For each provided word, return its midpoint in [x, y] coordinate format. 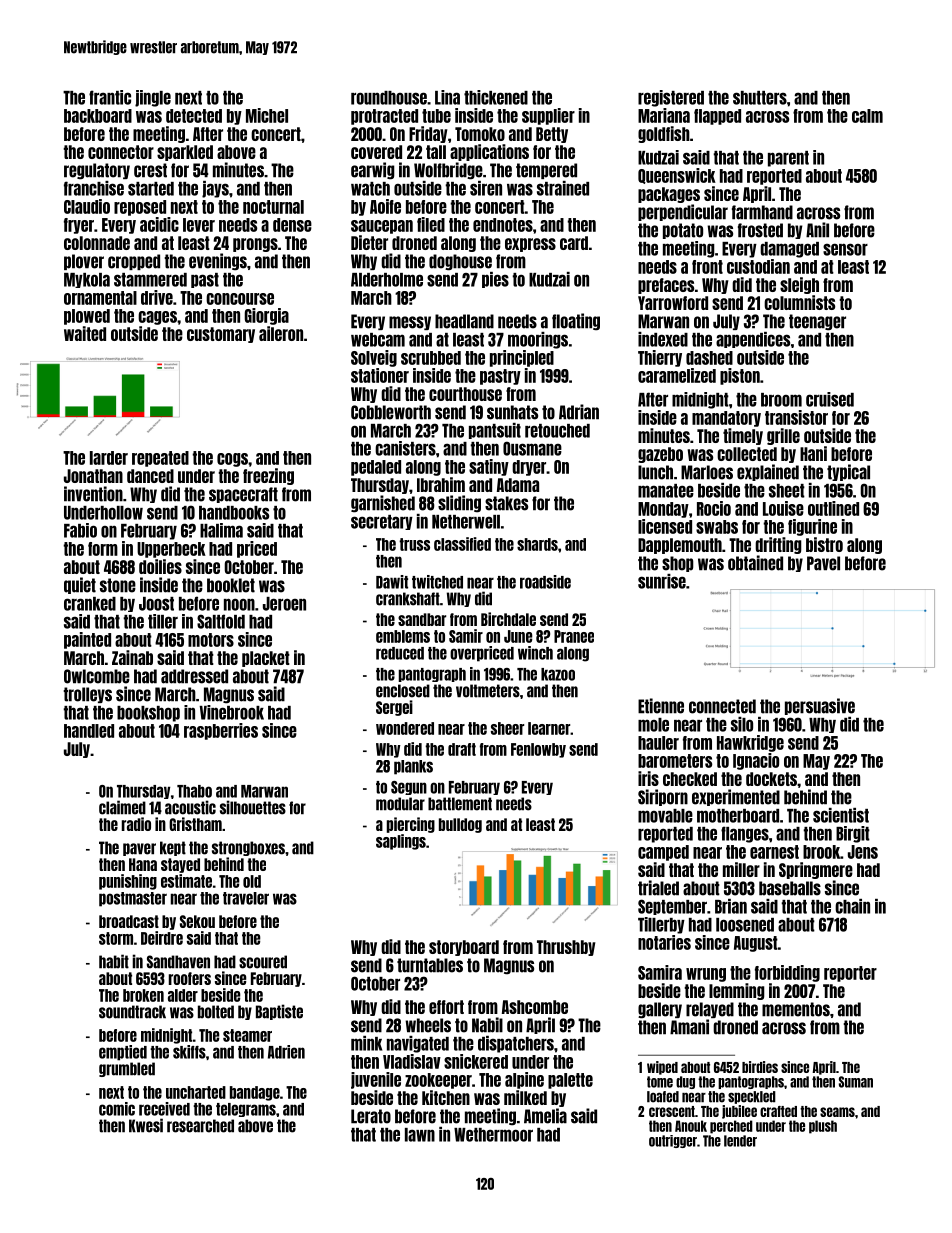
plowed [87, 317]
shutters [760, 98]
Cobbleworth [391, 412]
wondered [405, 728]
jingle [153, 98]
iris [648, 778]
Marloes [707, 472]
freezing [268, 476]
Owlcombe [97, 676]
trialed [658, 888]
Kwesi [146, 1125]
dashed [709, 358]
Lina [447, 97]
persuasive [820, 706]
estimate [186, 881]
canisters [405, 448]
